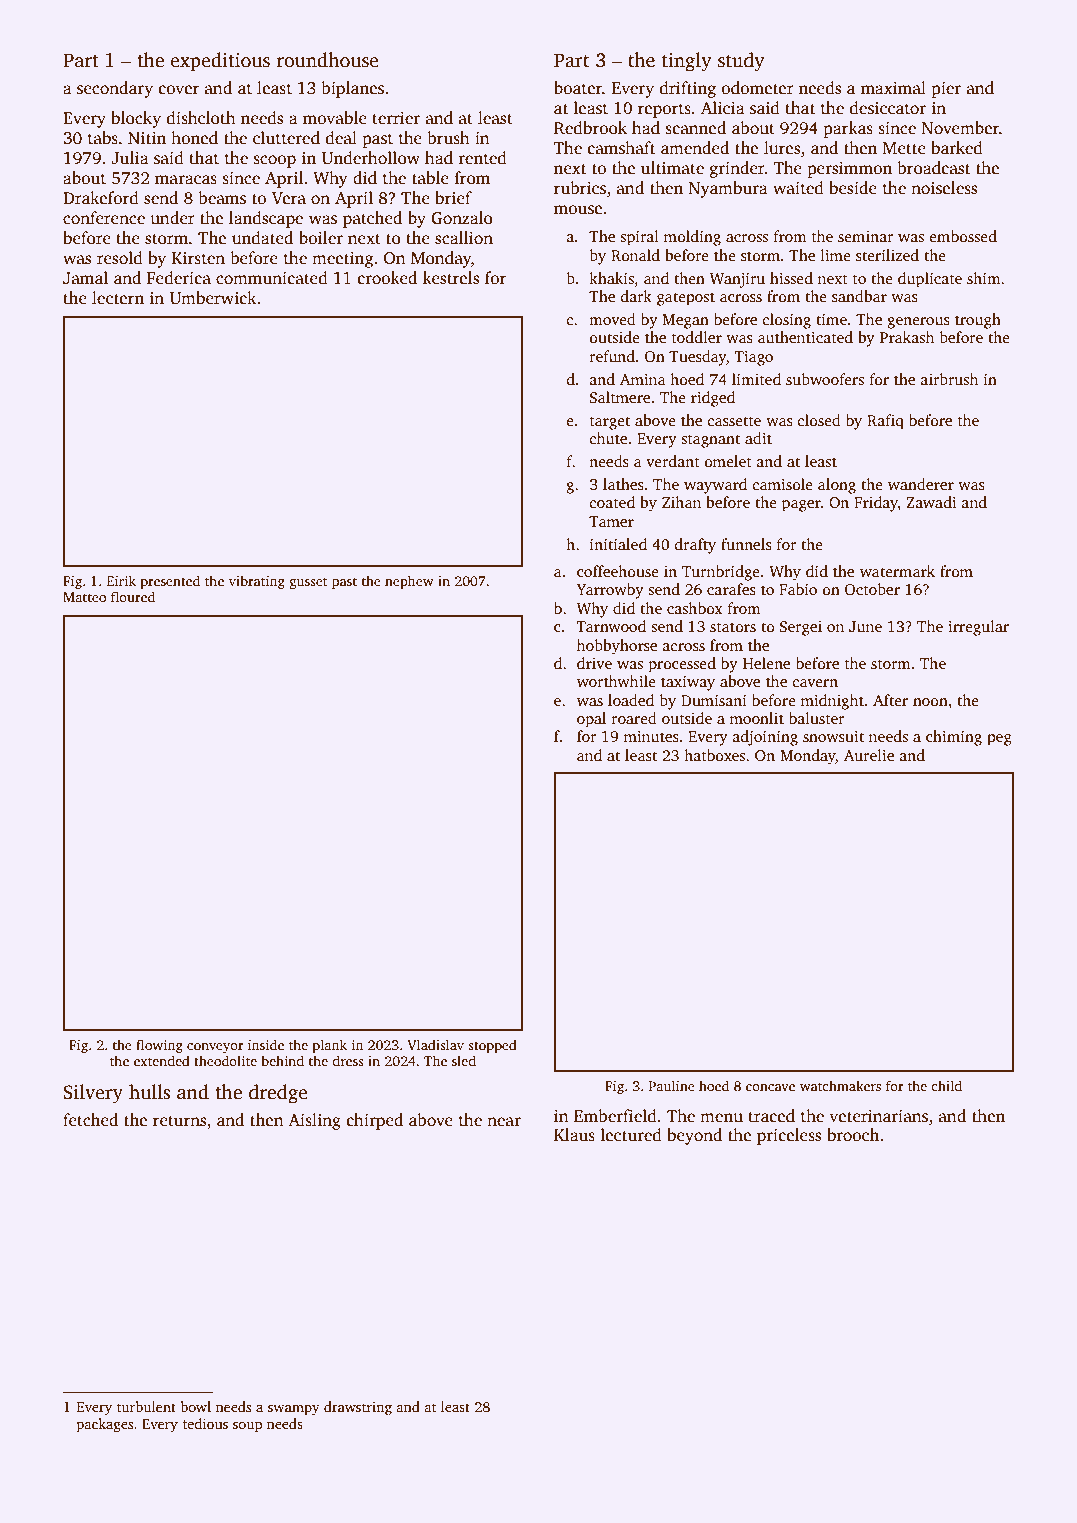 The image size is (1077, 1523). What do you see at coordinates (159, 1046) in the image?
I see `flowing` at bounding box center [159, 1046].
